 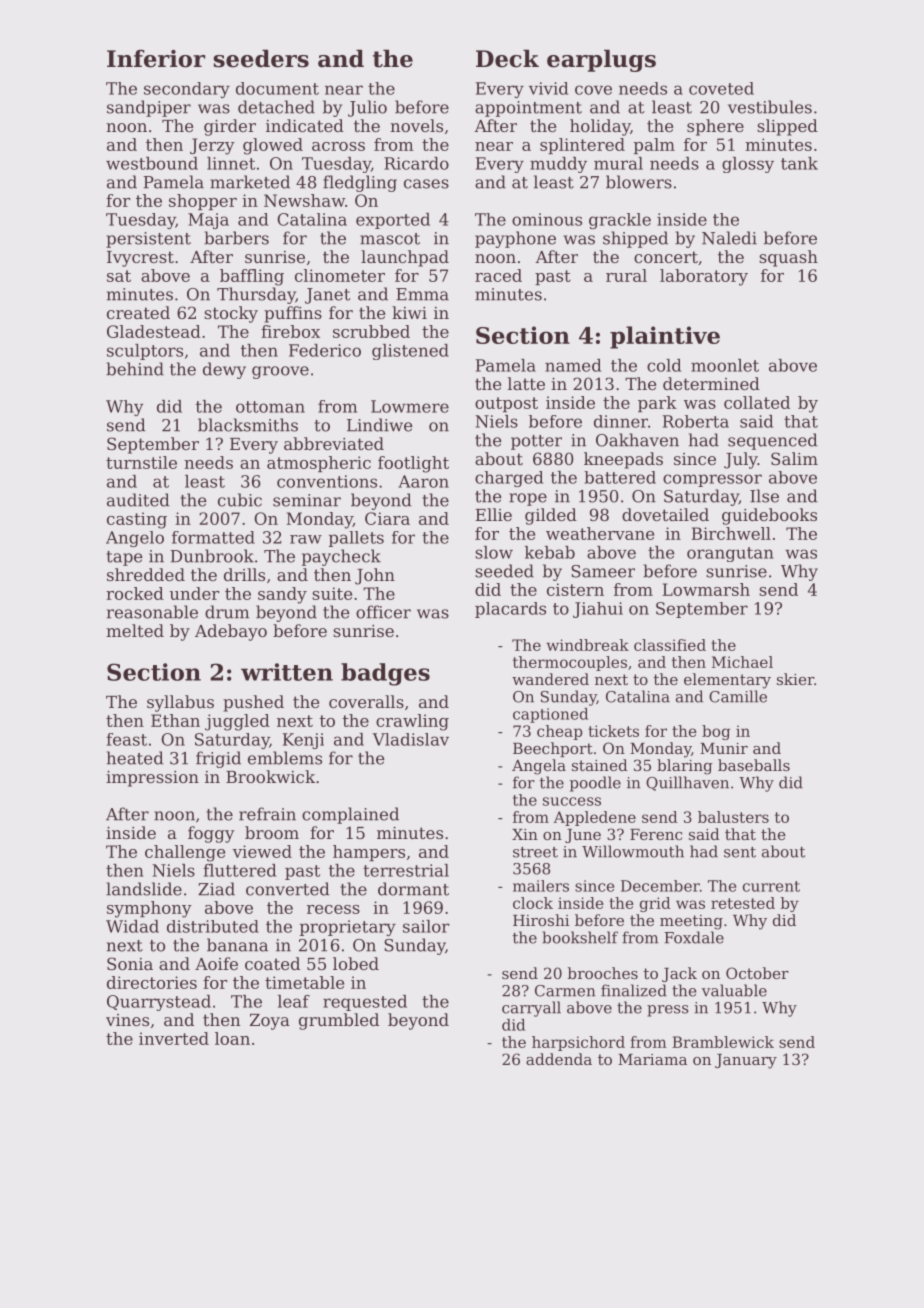 I want to click on ottoman, so click(x=270, y=407).
